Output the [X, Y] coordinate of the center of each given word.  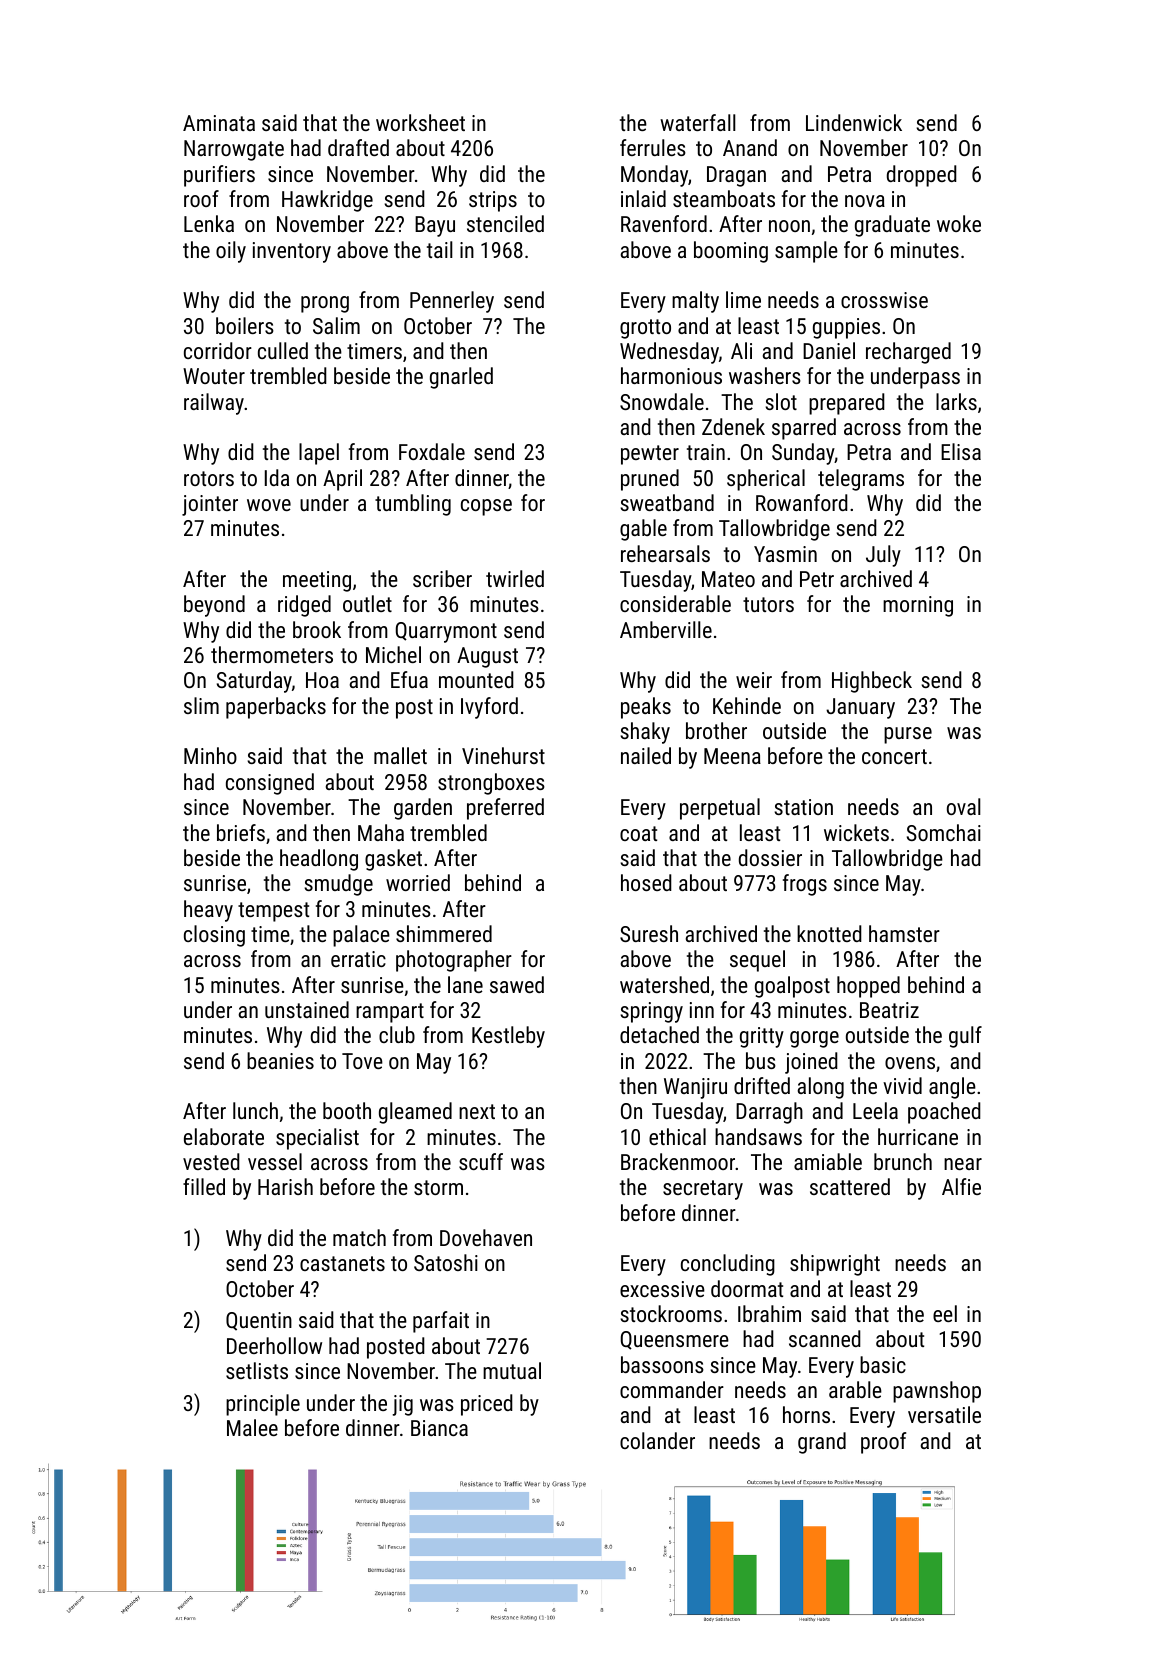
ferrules [653, 147]
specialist [317, 1139]
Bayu [435, 226]
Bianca [439, 1428]
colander [657, 1440]
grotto [645, 329]
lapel [319, 454]
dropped [922, 176]
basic [883, 1364]
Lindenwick [854, 122]
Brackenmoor [678, 1161]
